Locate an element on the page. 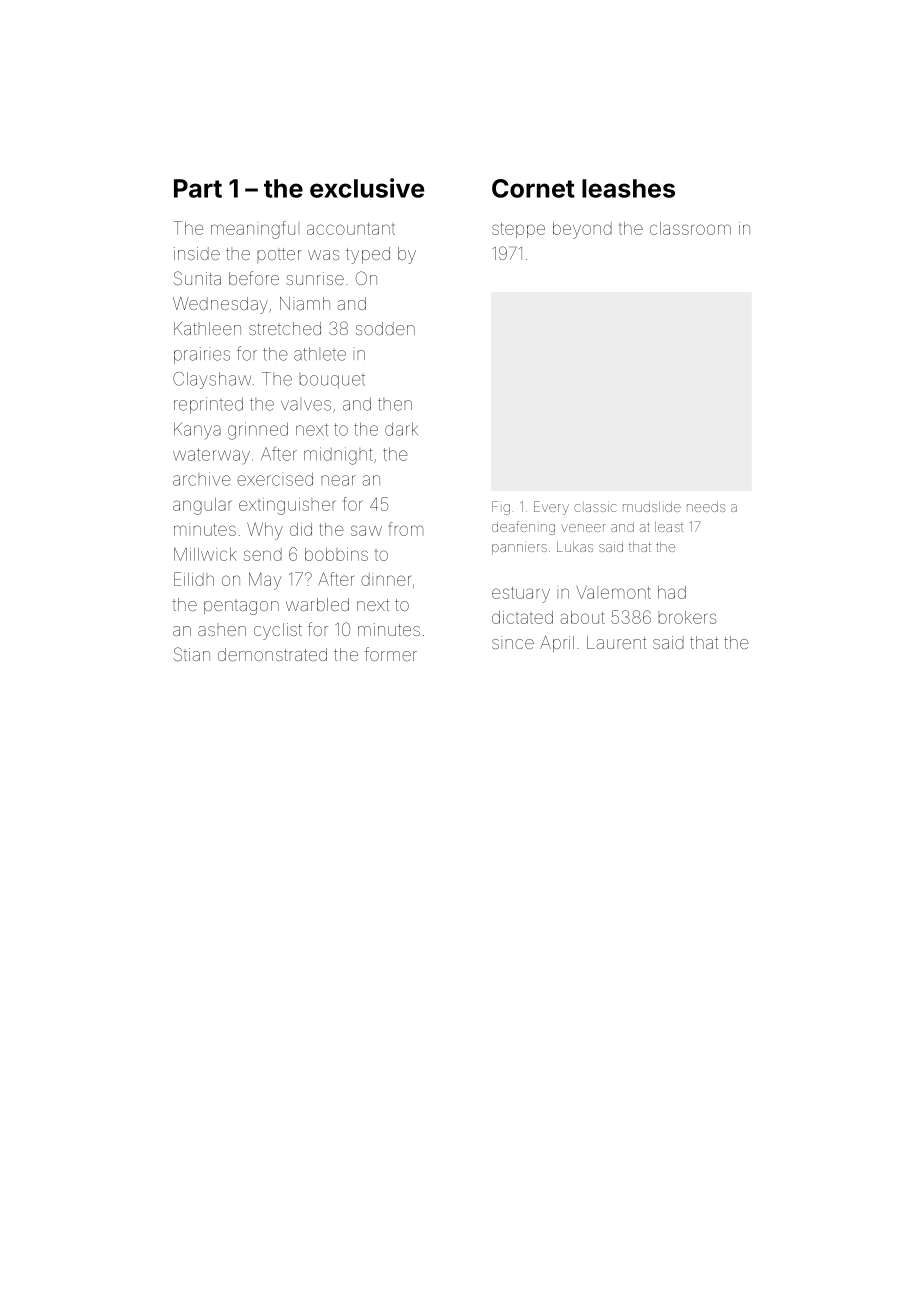  mudslide is located at coordinates (652, 507).
